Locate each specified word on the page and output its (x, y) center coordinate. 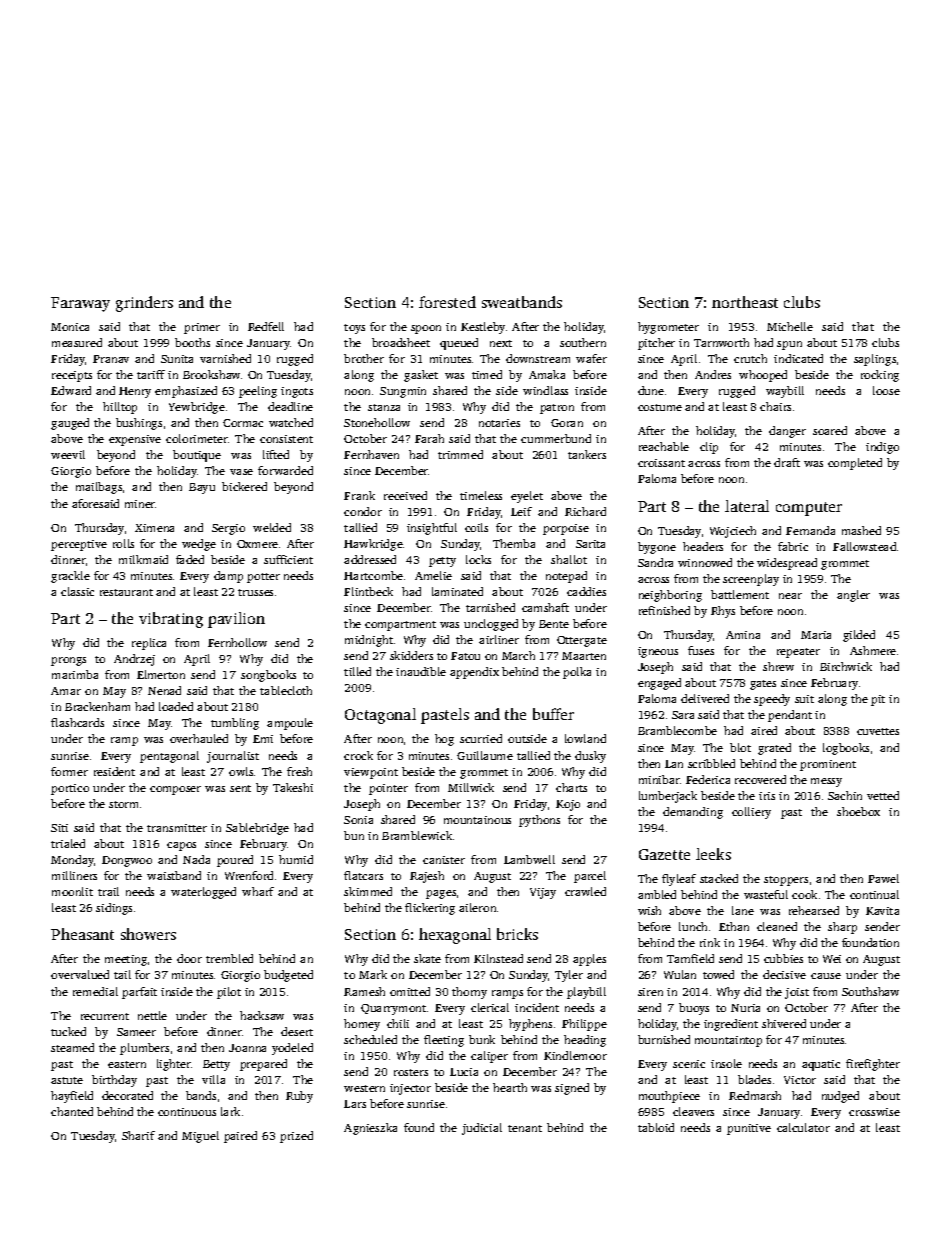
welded (272, 527)
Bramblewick (417, 835)
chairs (775, 406)
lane (743, 910)
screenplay (751, 580)
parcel (590, 877)
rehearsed (814, 910)
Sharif (138, 1135)
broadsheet (401, 342)
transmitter (177, 828)
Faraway (80, 304)
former (69, 771)
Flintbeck (368, 591)
